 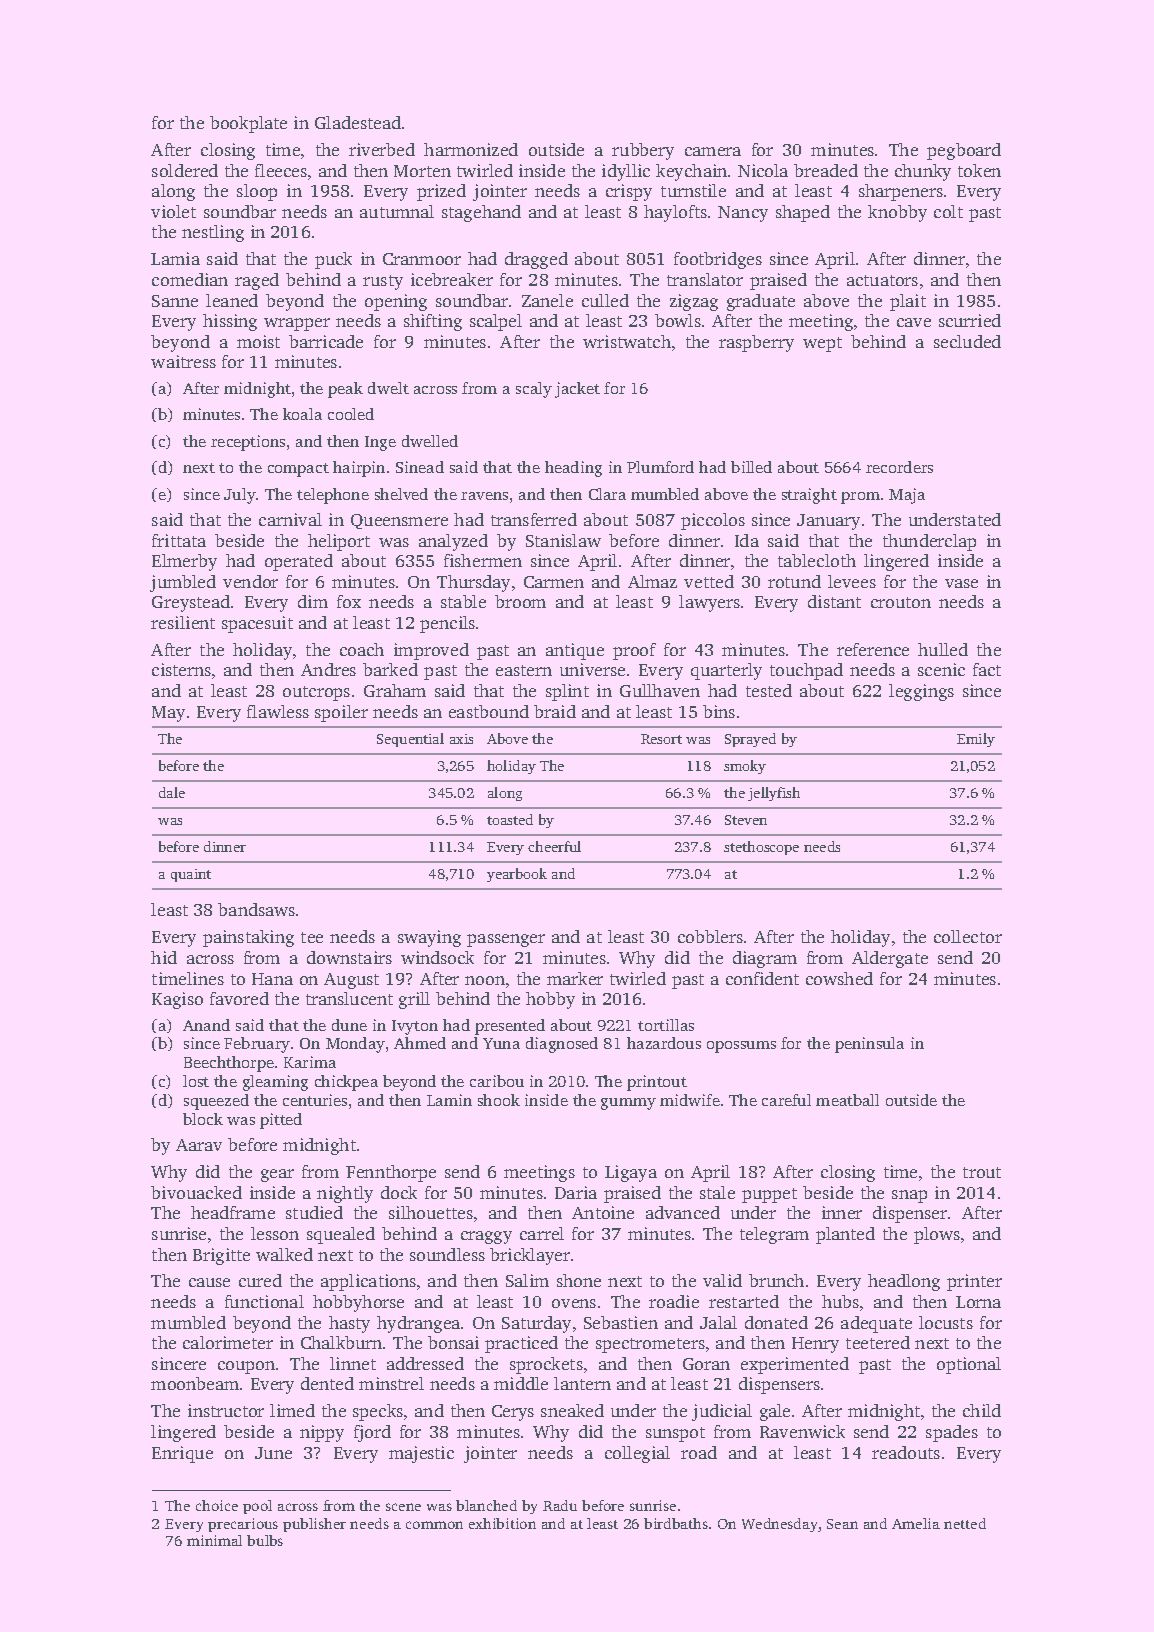 What do you see at coordinates (485, 980) in the screenshot?
I see `noon` at bounding box center [485, 980].
